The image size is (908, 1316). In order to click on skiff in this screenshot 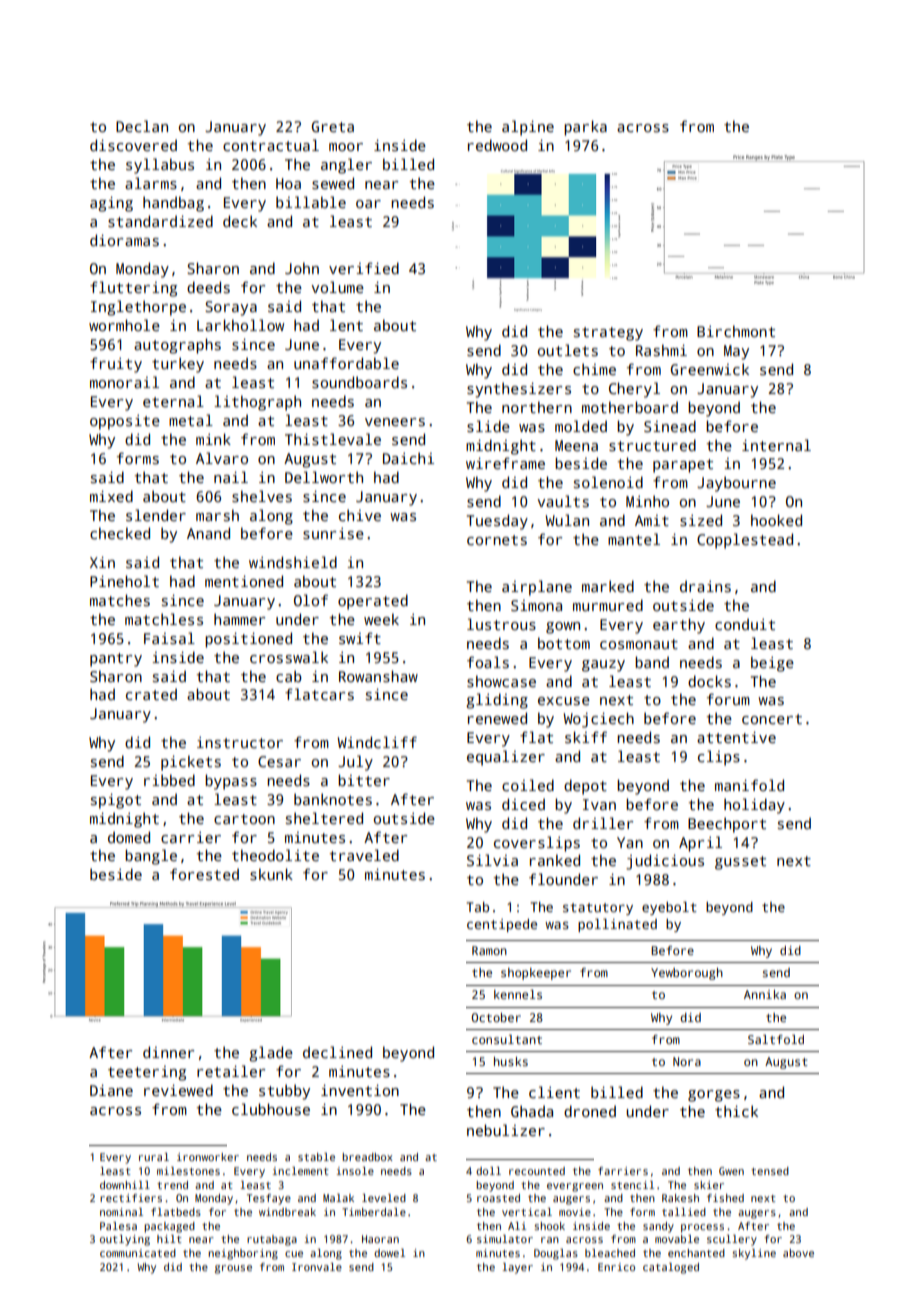, I will do `click(586, 737)`.
